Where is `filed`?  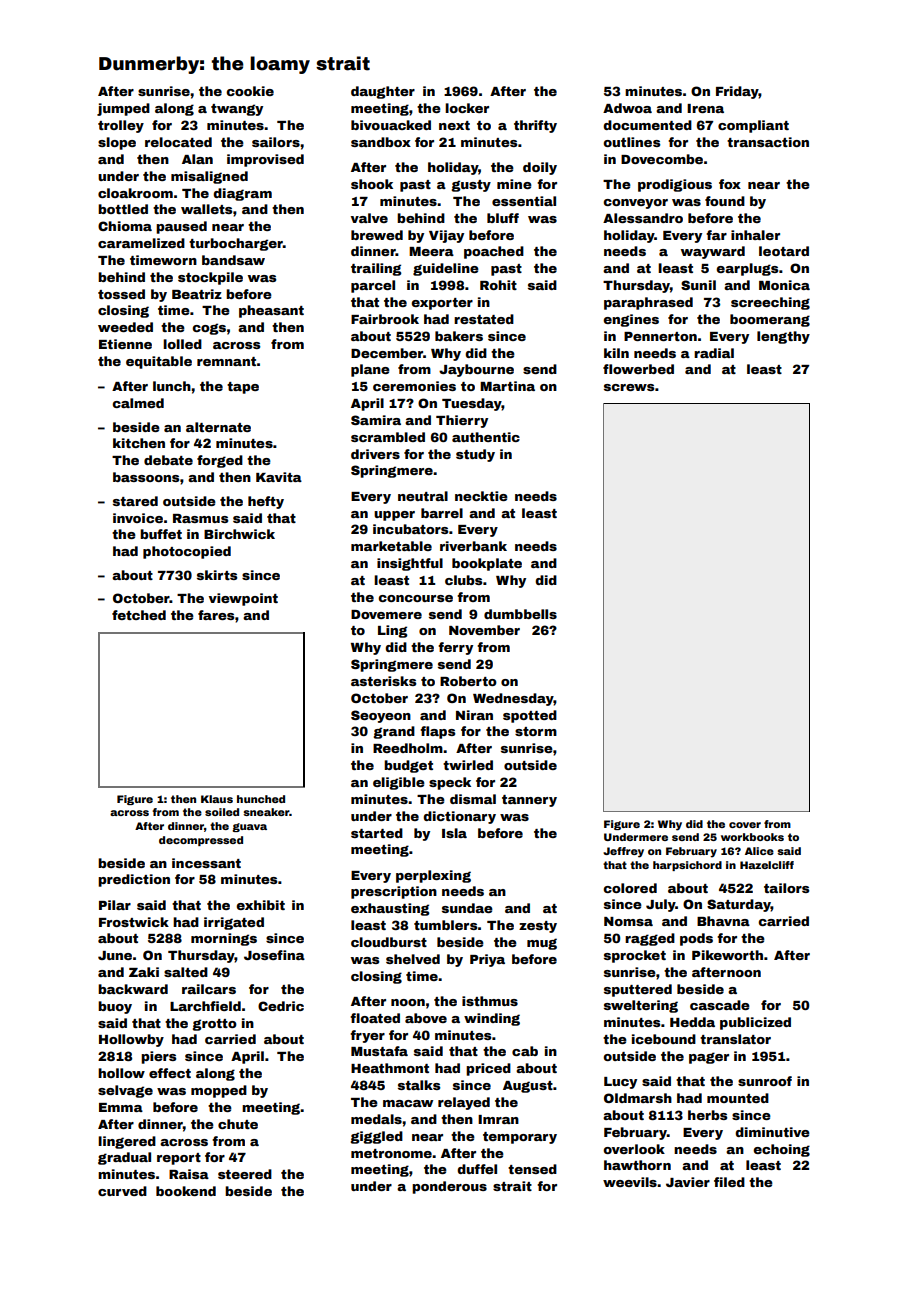
filed is located at coordinates (729, 1182).
